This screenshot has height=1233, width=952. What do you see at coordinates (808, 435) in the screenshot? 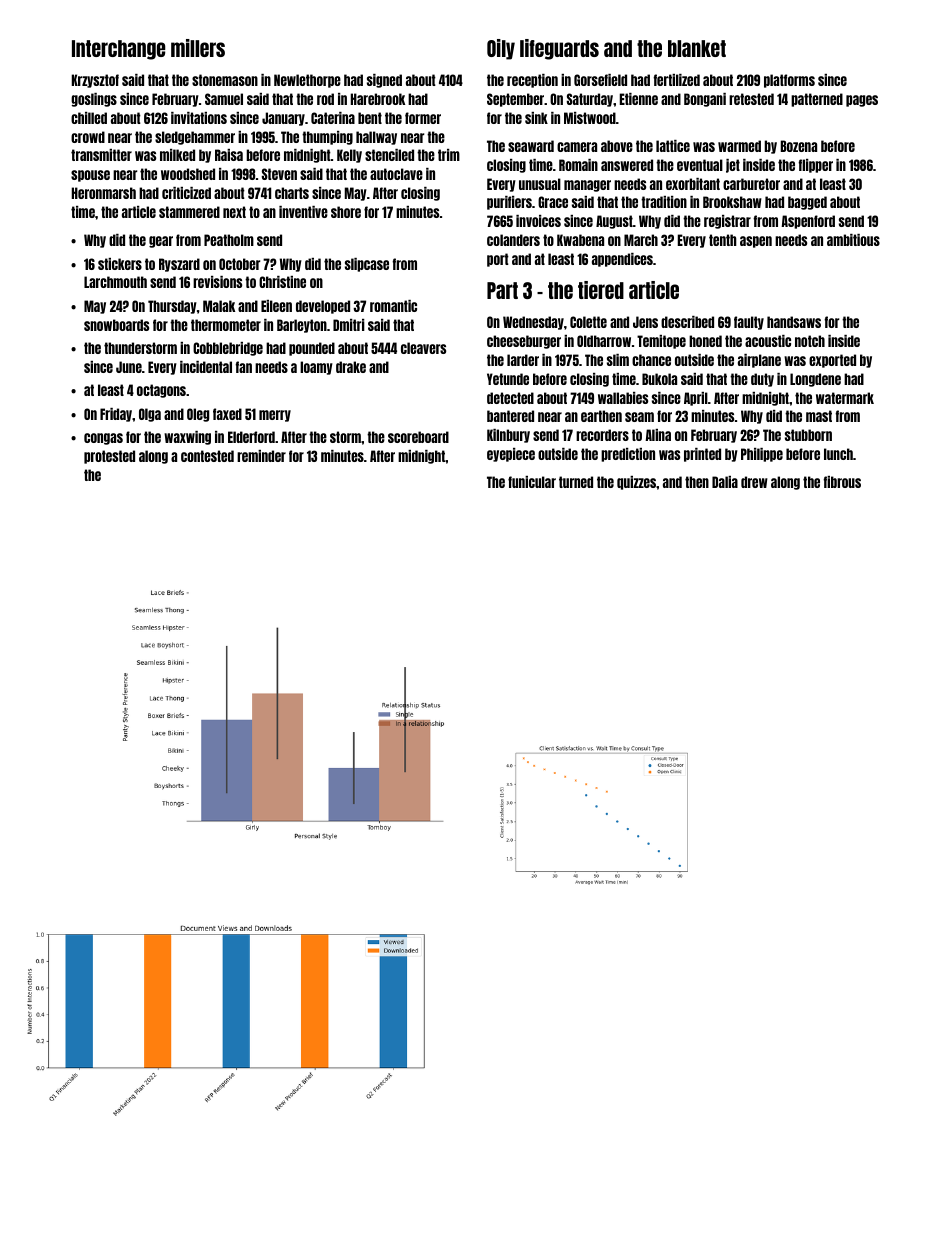
I see `stubborn` at bounding box center [808, 435].
